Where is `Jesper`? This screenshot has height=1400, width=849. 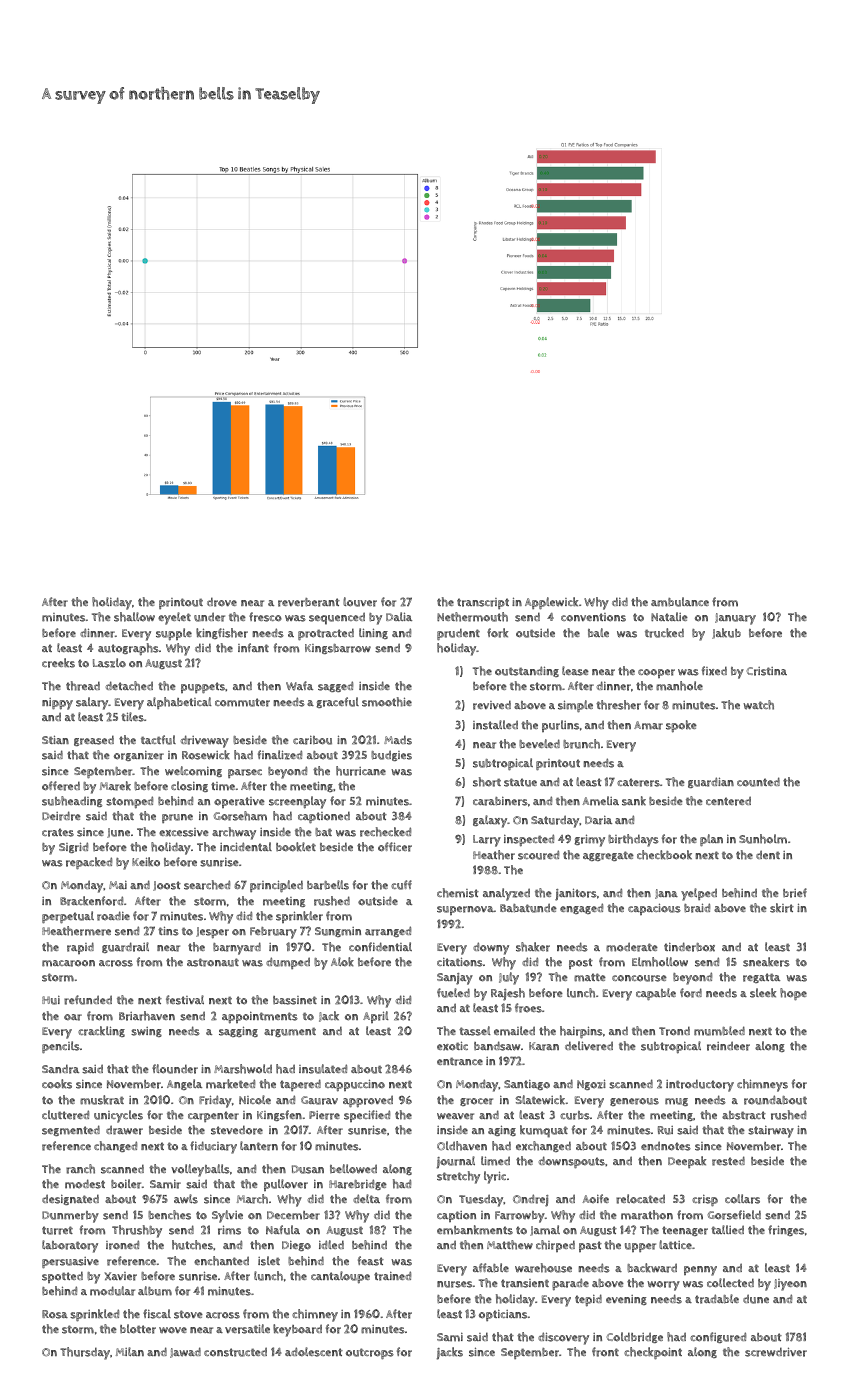
Jesper is located at coordinates (212, 933).
